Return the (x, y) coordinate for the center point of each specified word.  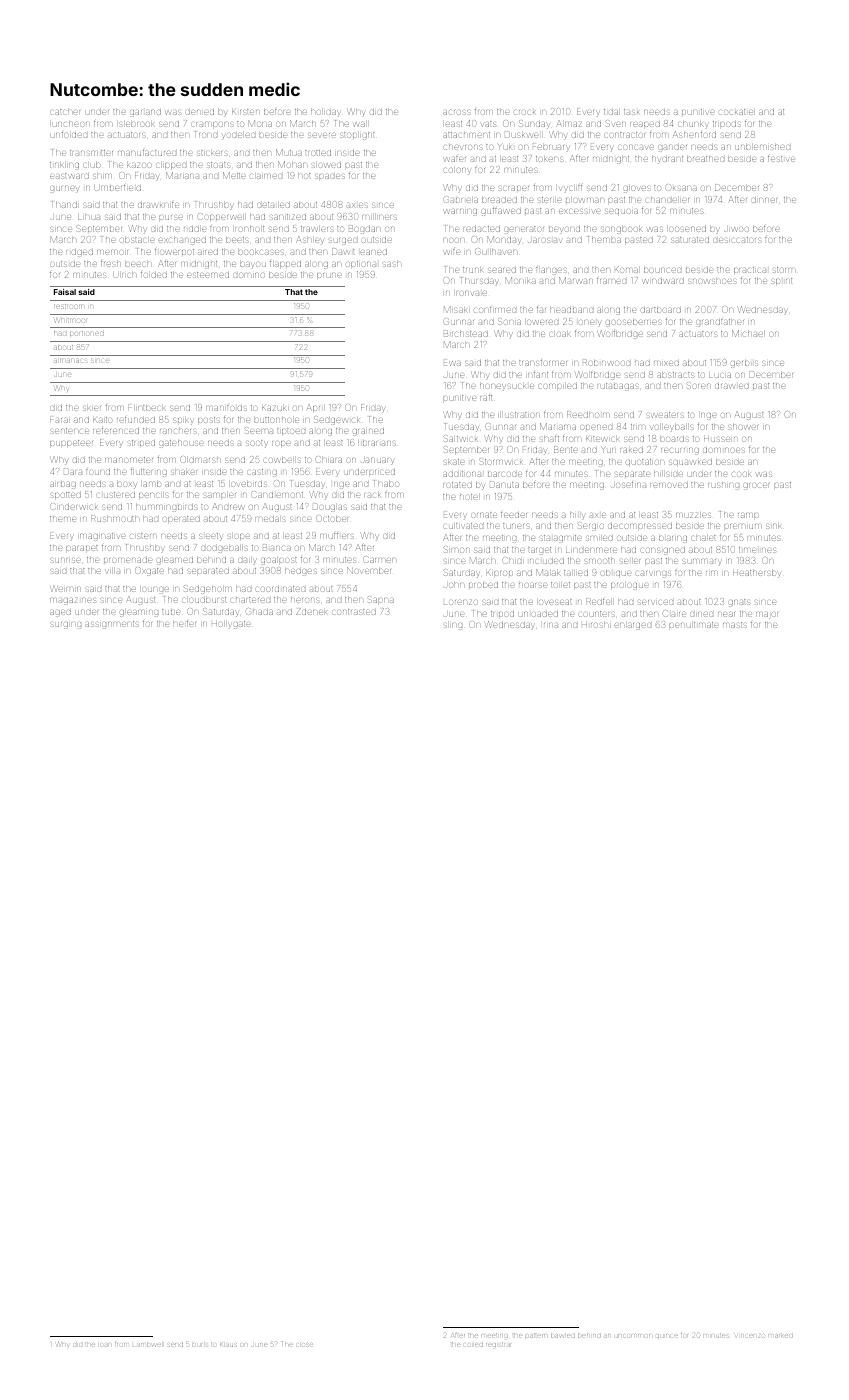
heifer (184, 623)
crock (525, 112)
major (767, 615)
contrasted (354, 612)
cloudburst (204, 600)
